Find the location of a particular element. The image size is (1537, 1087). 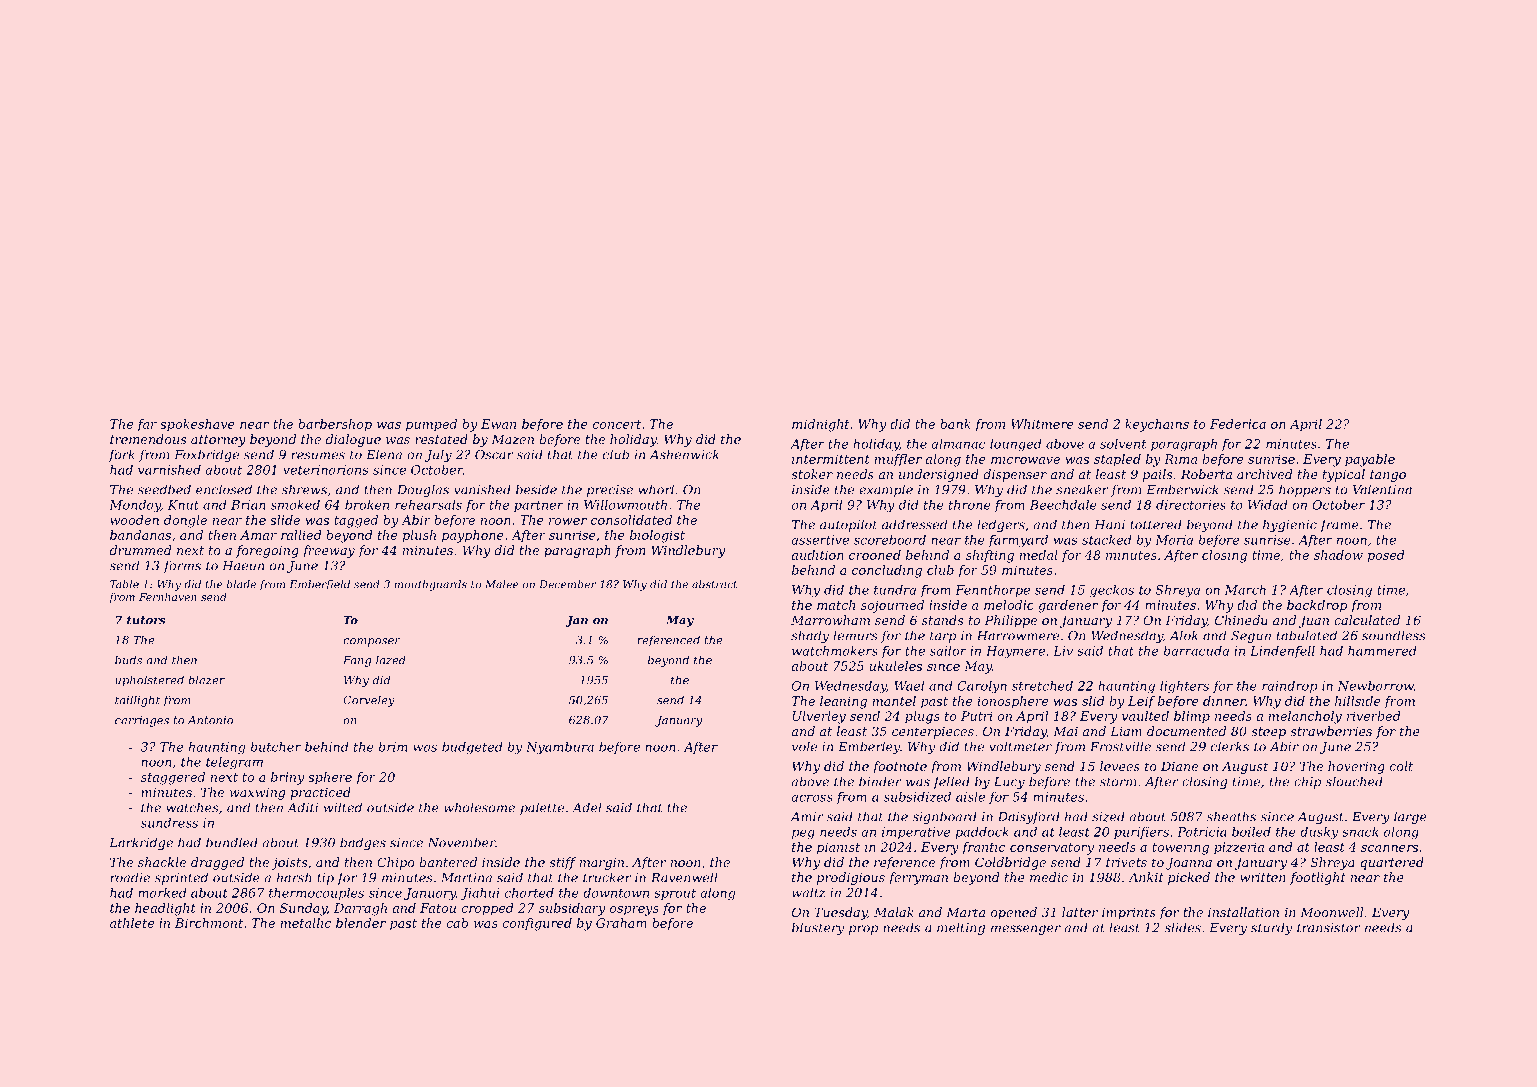

felled is located at coordinates (951, 782).
